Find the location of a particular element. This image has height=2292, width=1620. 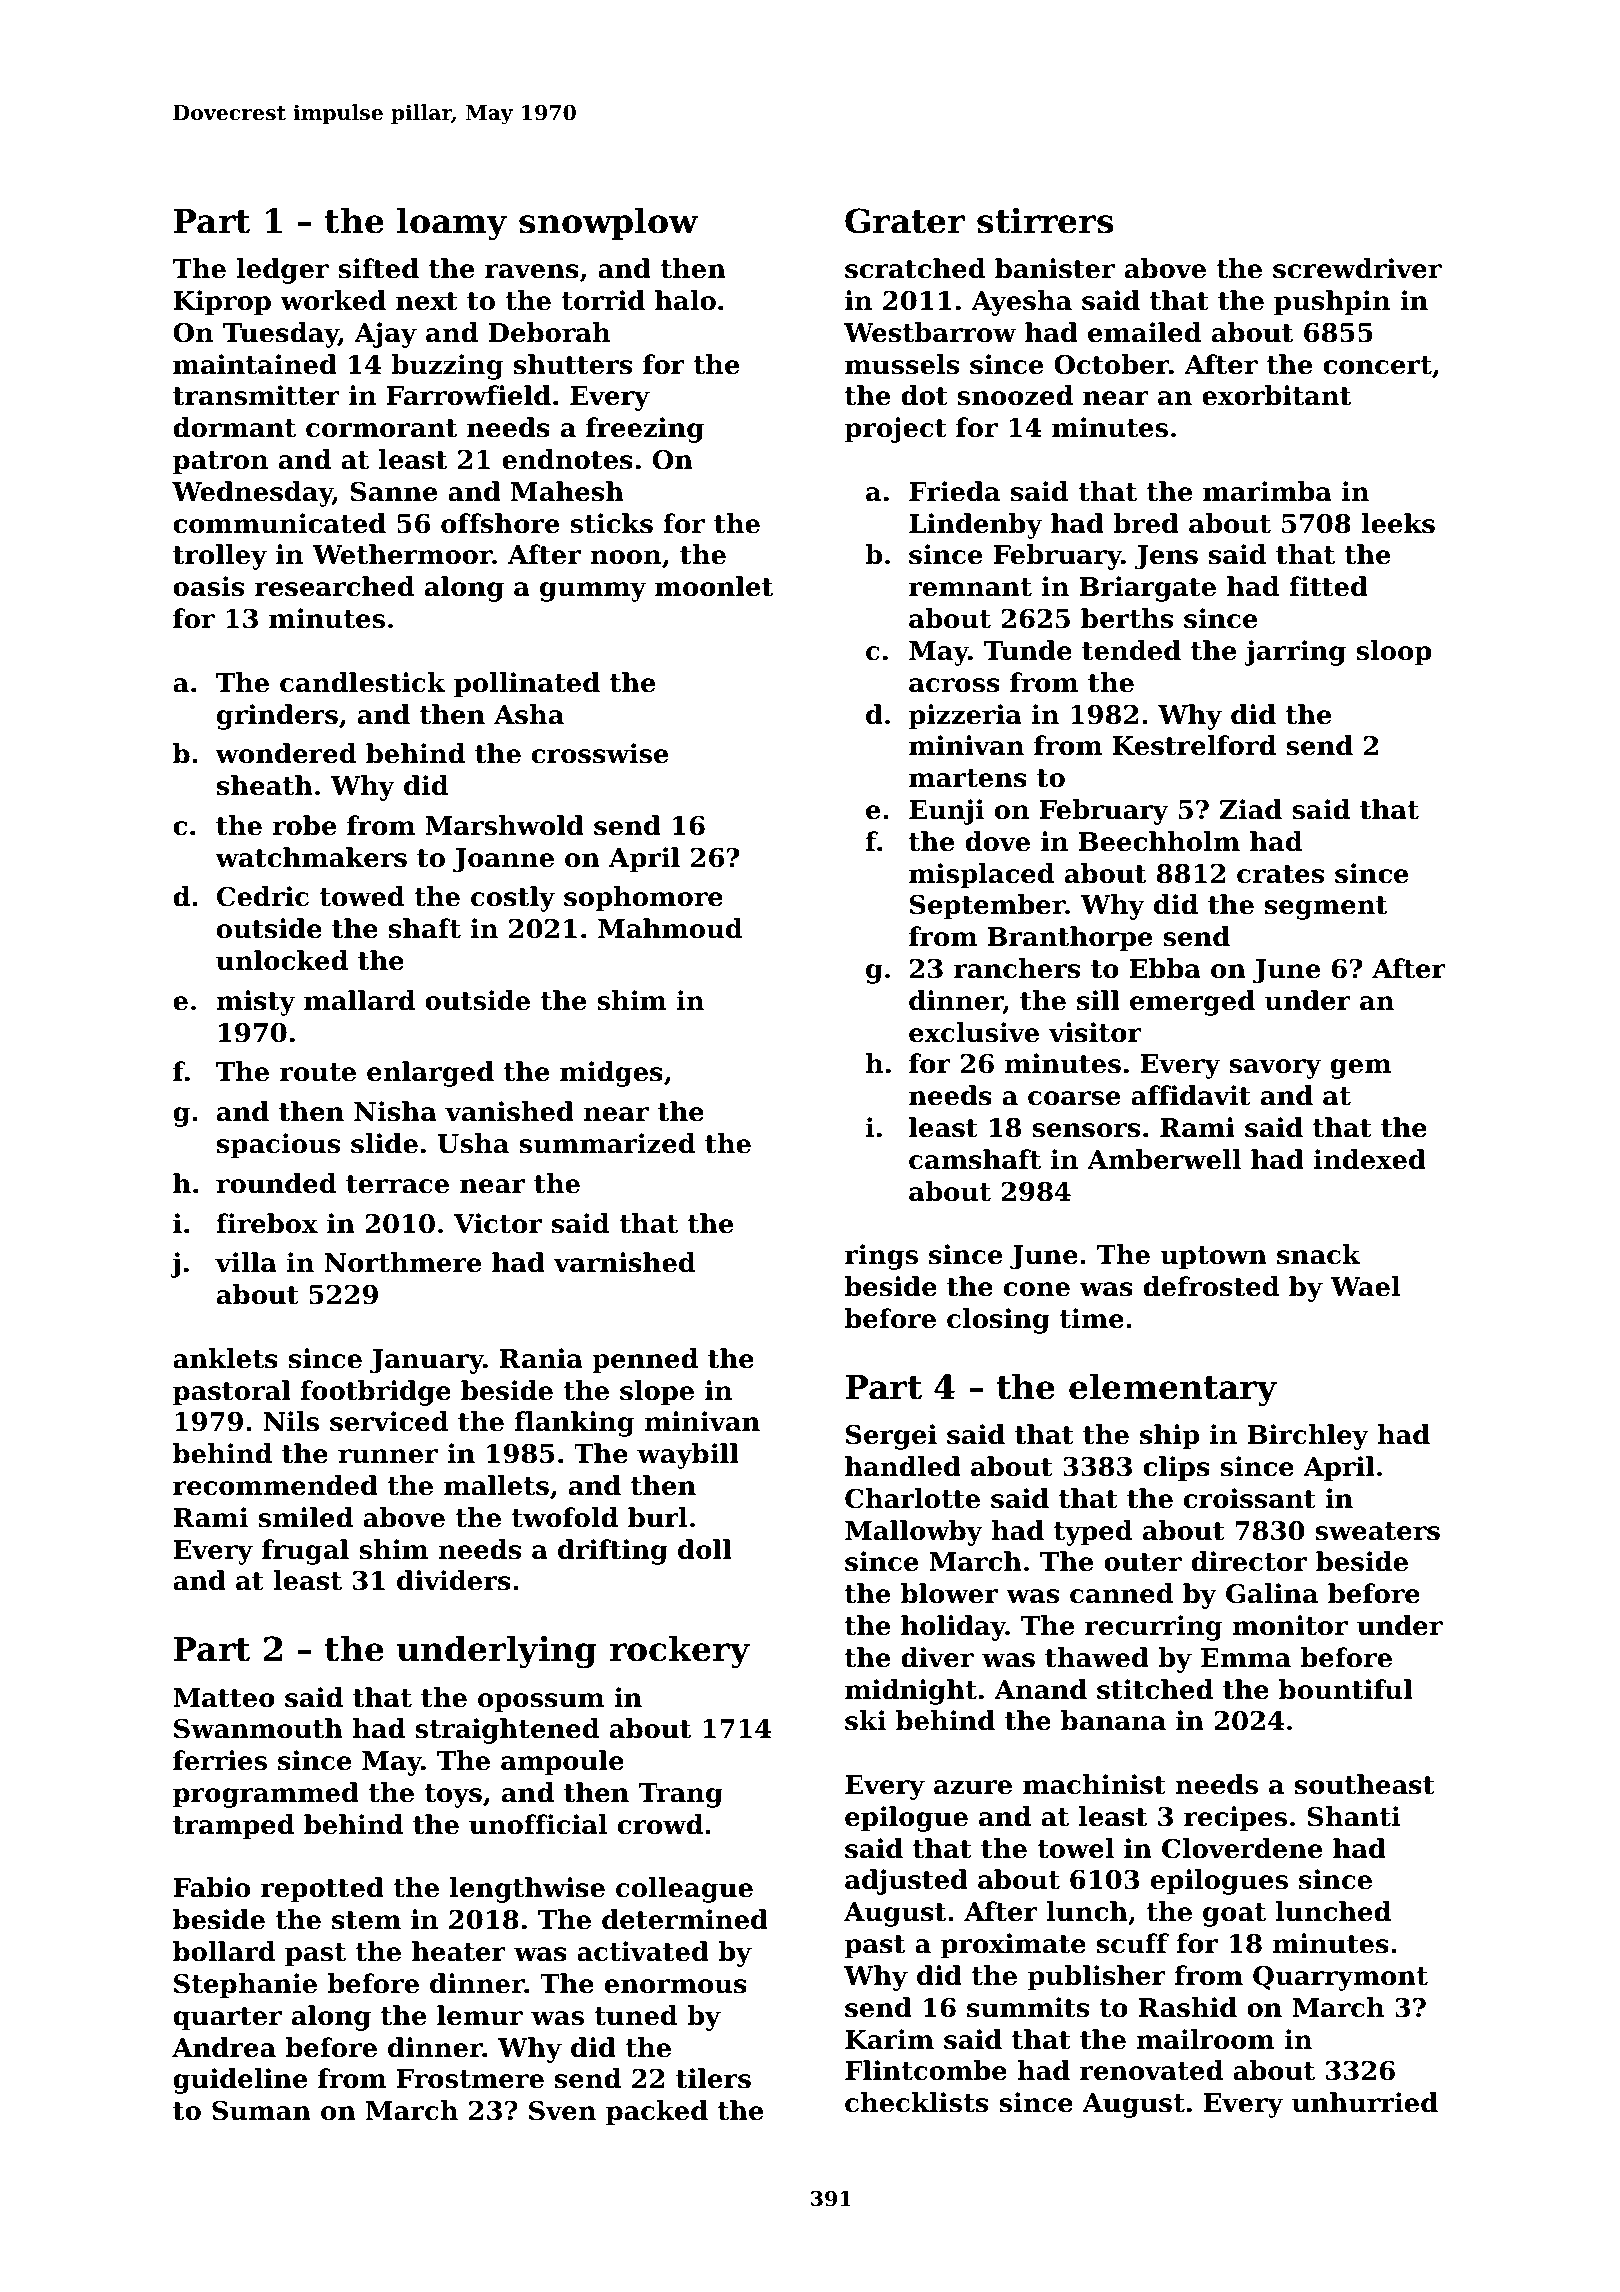

typed is located at coordinates (1093, 1533).
